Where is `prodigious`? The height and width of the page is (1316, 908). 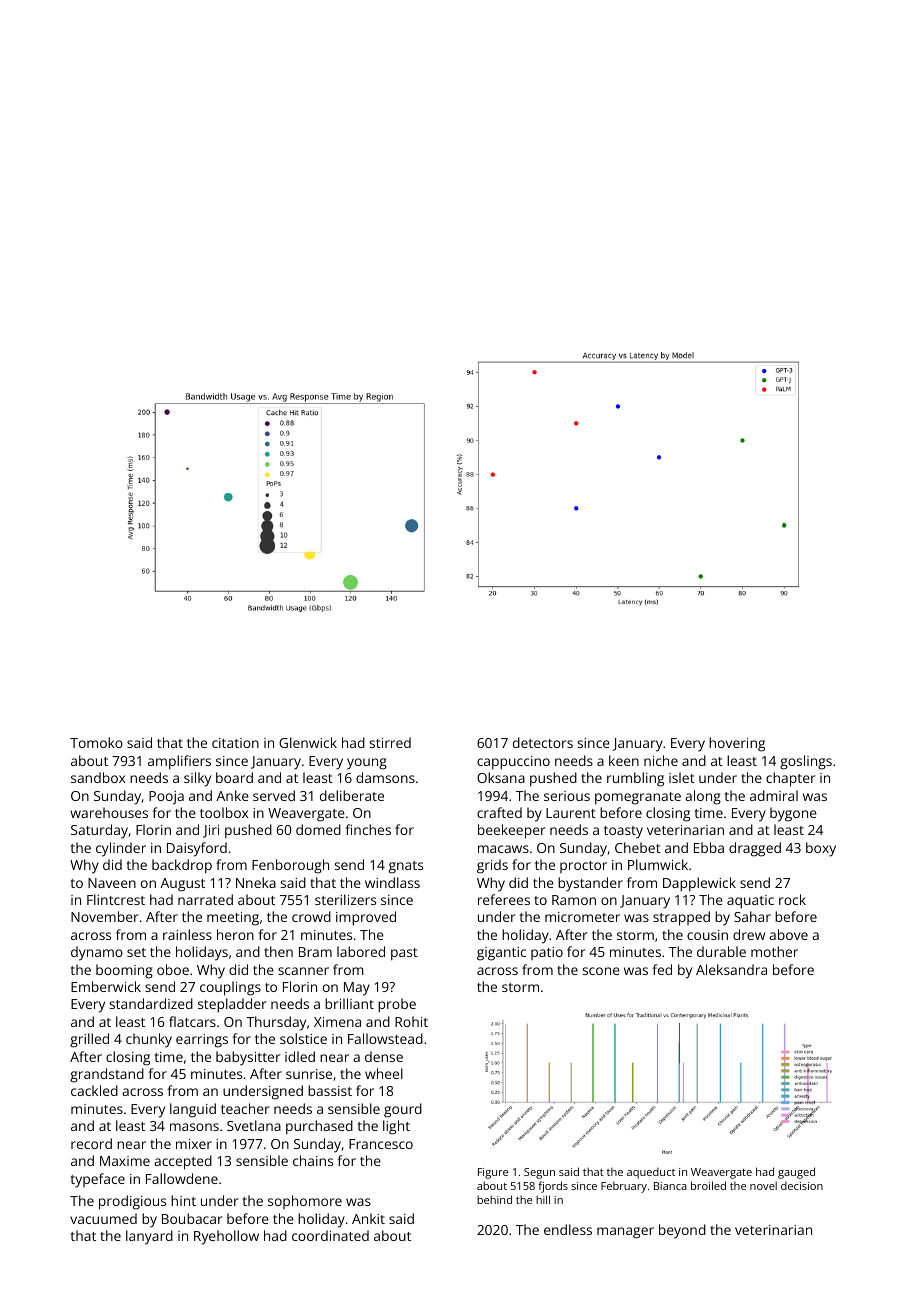
prodigious is located at coordinates (132, 1202).
